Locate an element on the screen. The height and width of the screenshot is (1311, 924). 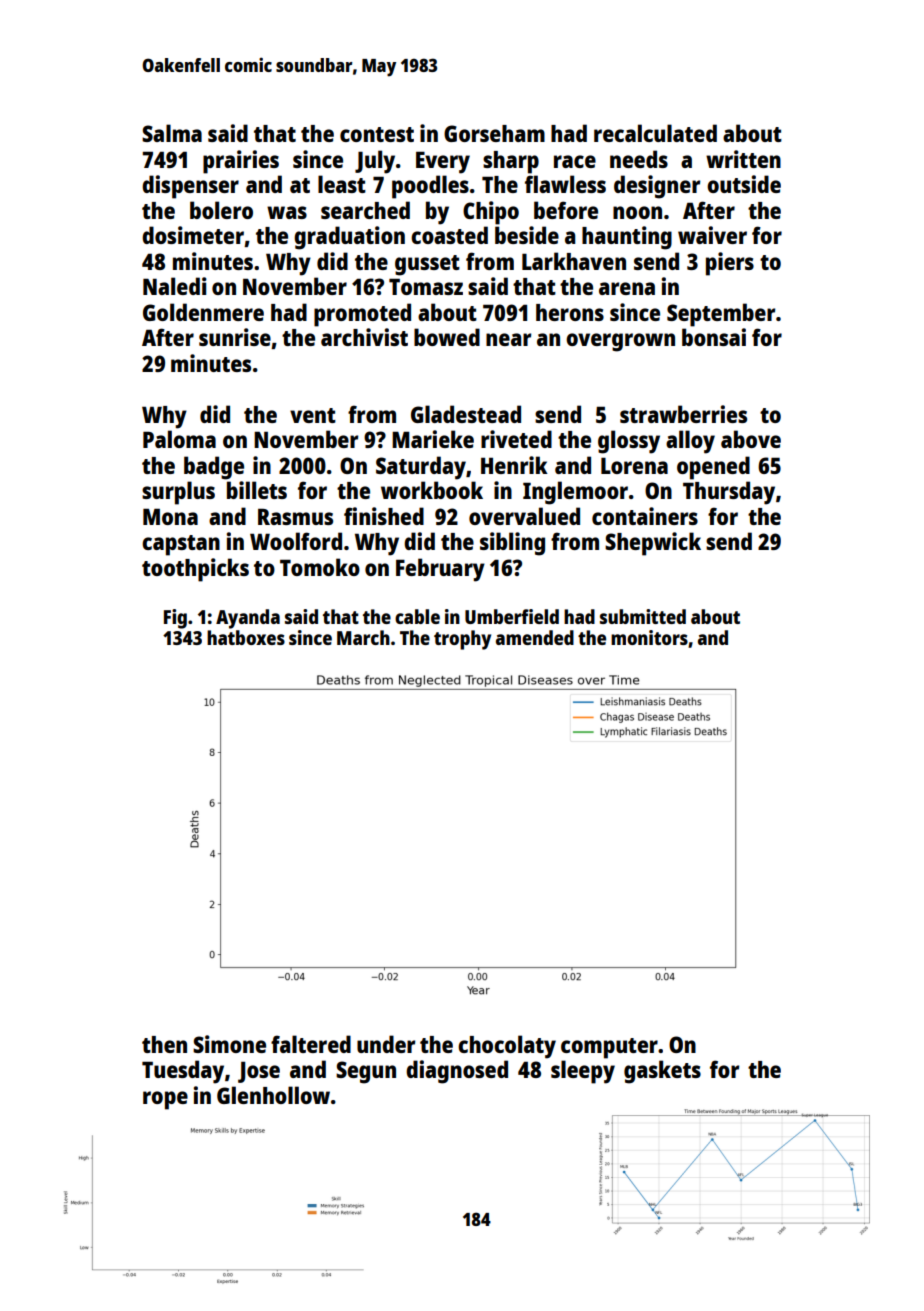
dosimeter is located at coordinates (193, 235).
